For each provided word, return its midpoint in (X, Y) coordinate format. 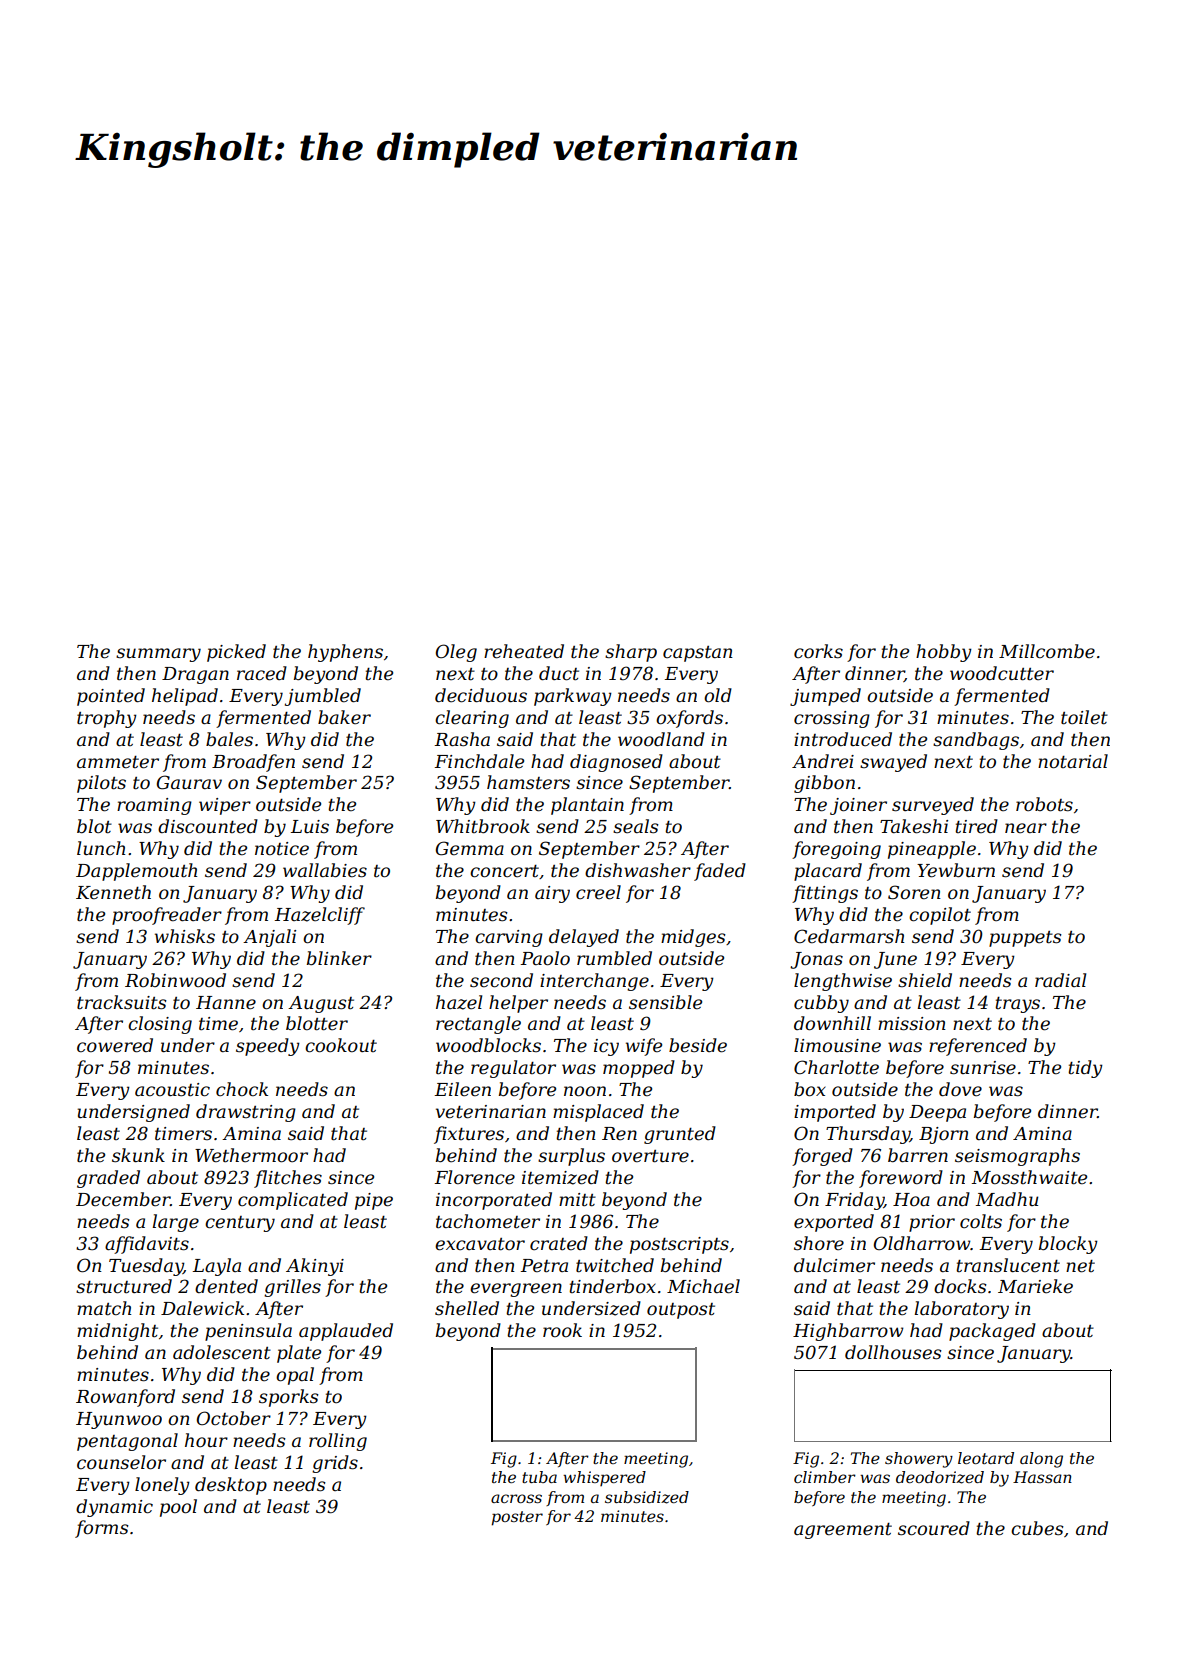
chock (242, 1089)
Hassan (1042, 1477)
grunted (680, 1135)
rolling (338, 1442)
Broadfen (253, 763)
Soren (914, 892)
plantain (587, 806)
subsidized (647, 1497)
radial (1060, 980)
